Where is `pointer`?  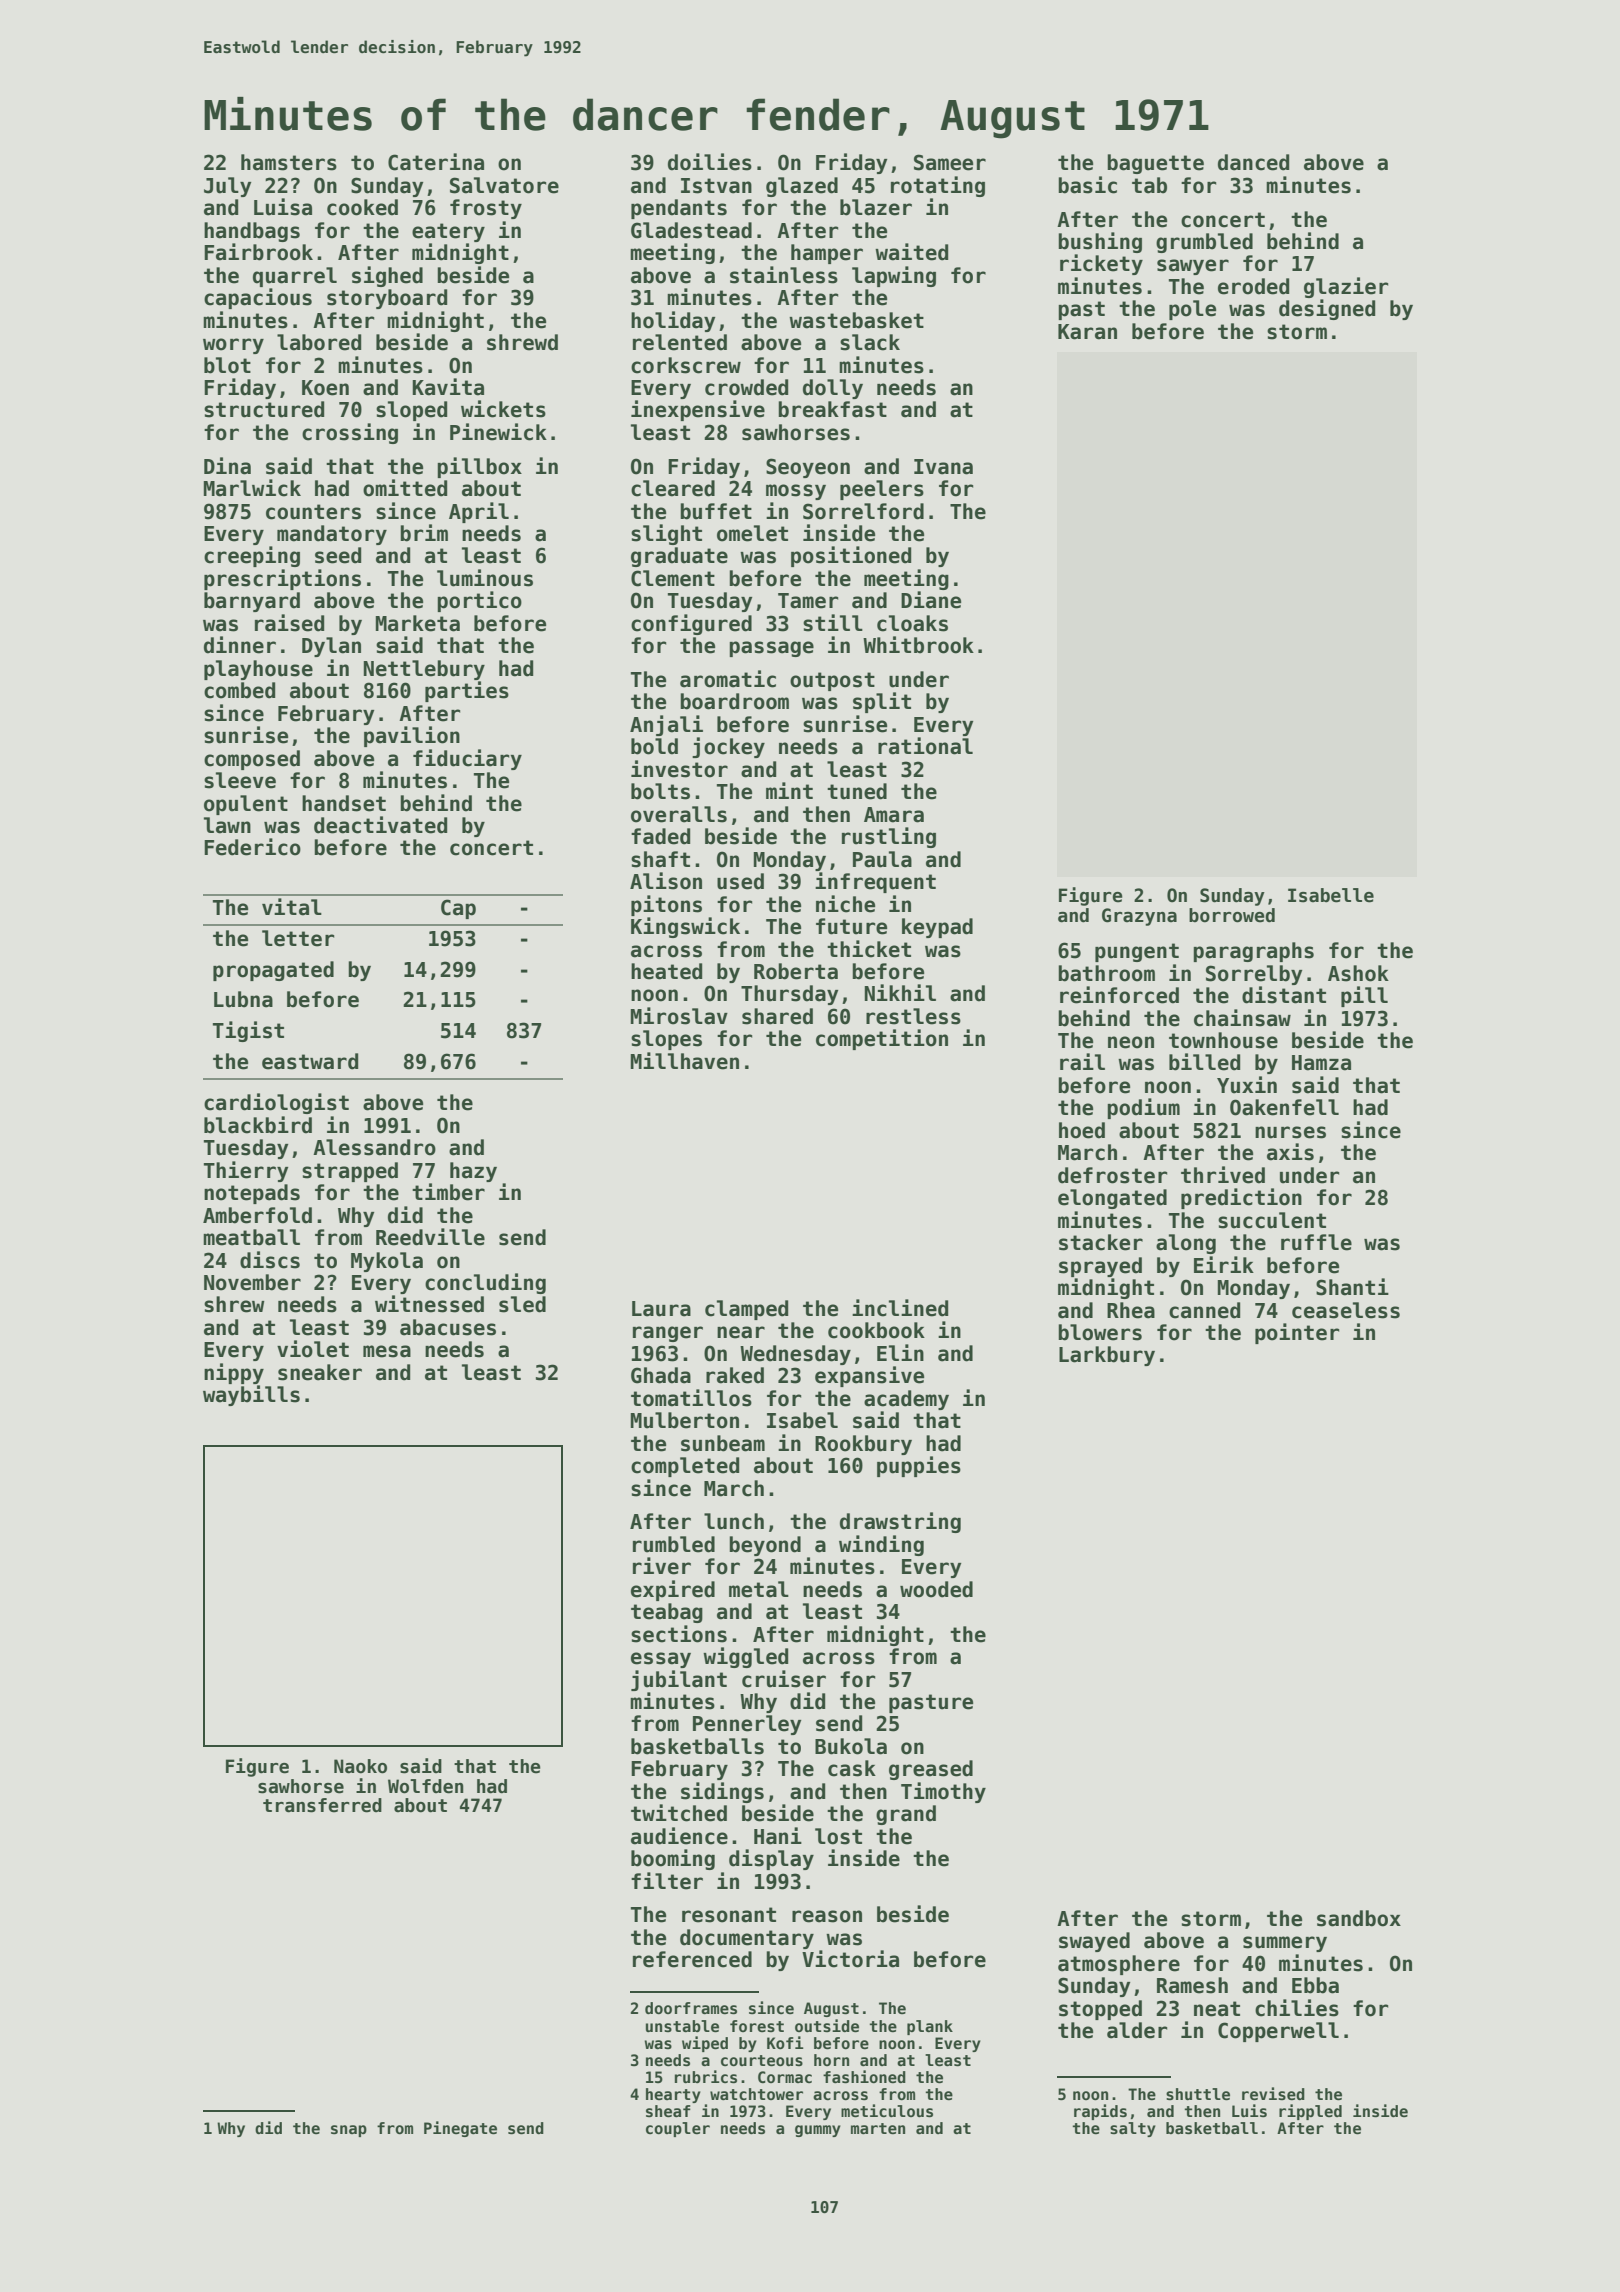 pointer is located at coordinates (1297, 1333).
